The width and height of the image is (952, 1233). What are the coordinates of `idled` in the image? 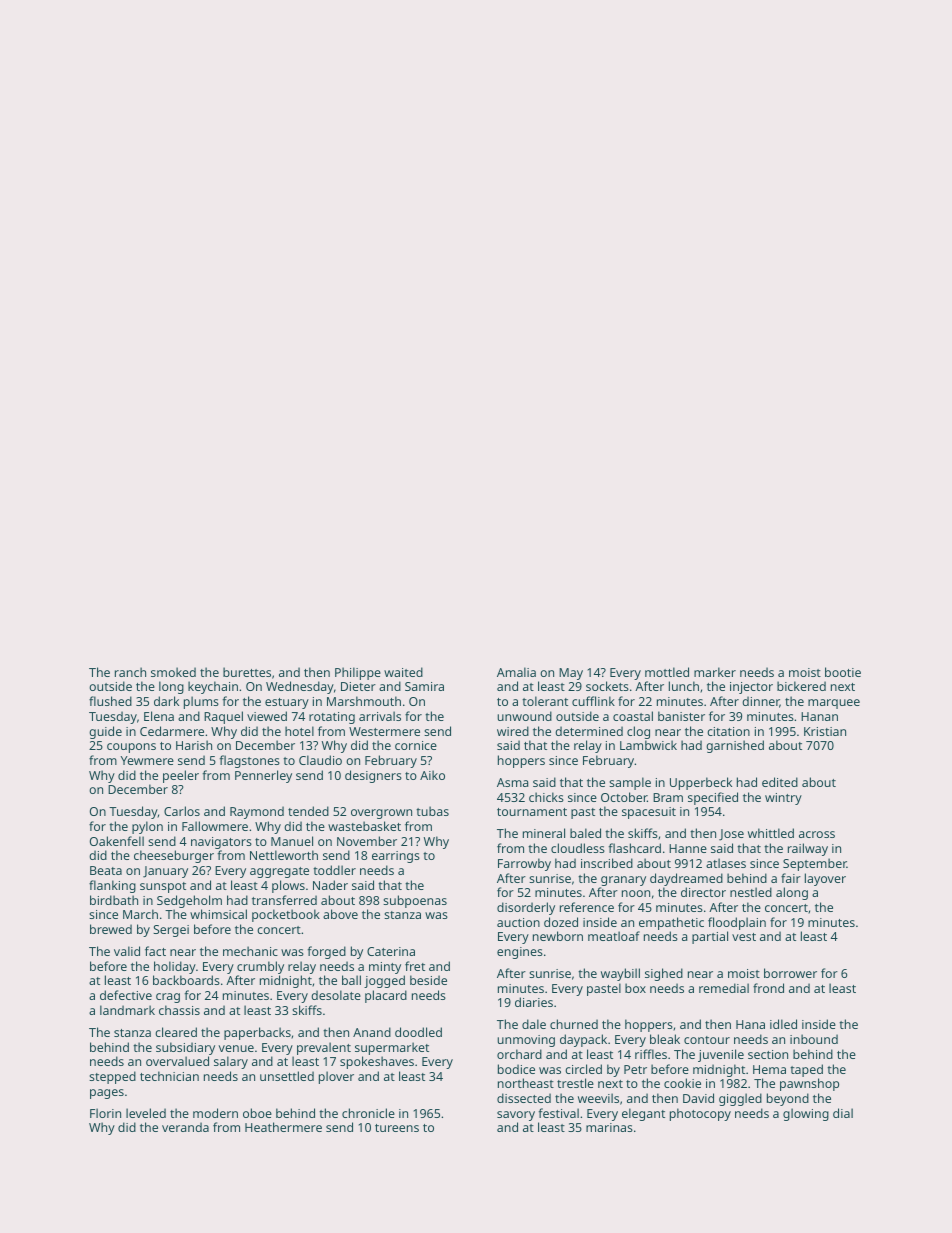 It's located at (783, 1024).
